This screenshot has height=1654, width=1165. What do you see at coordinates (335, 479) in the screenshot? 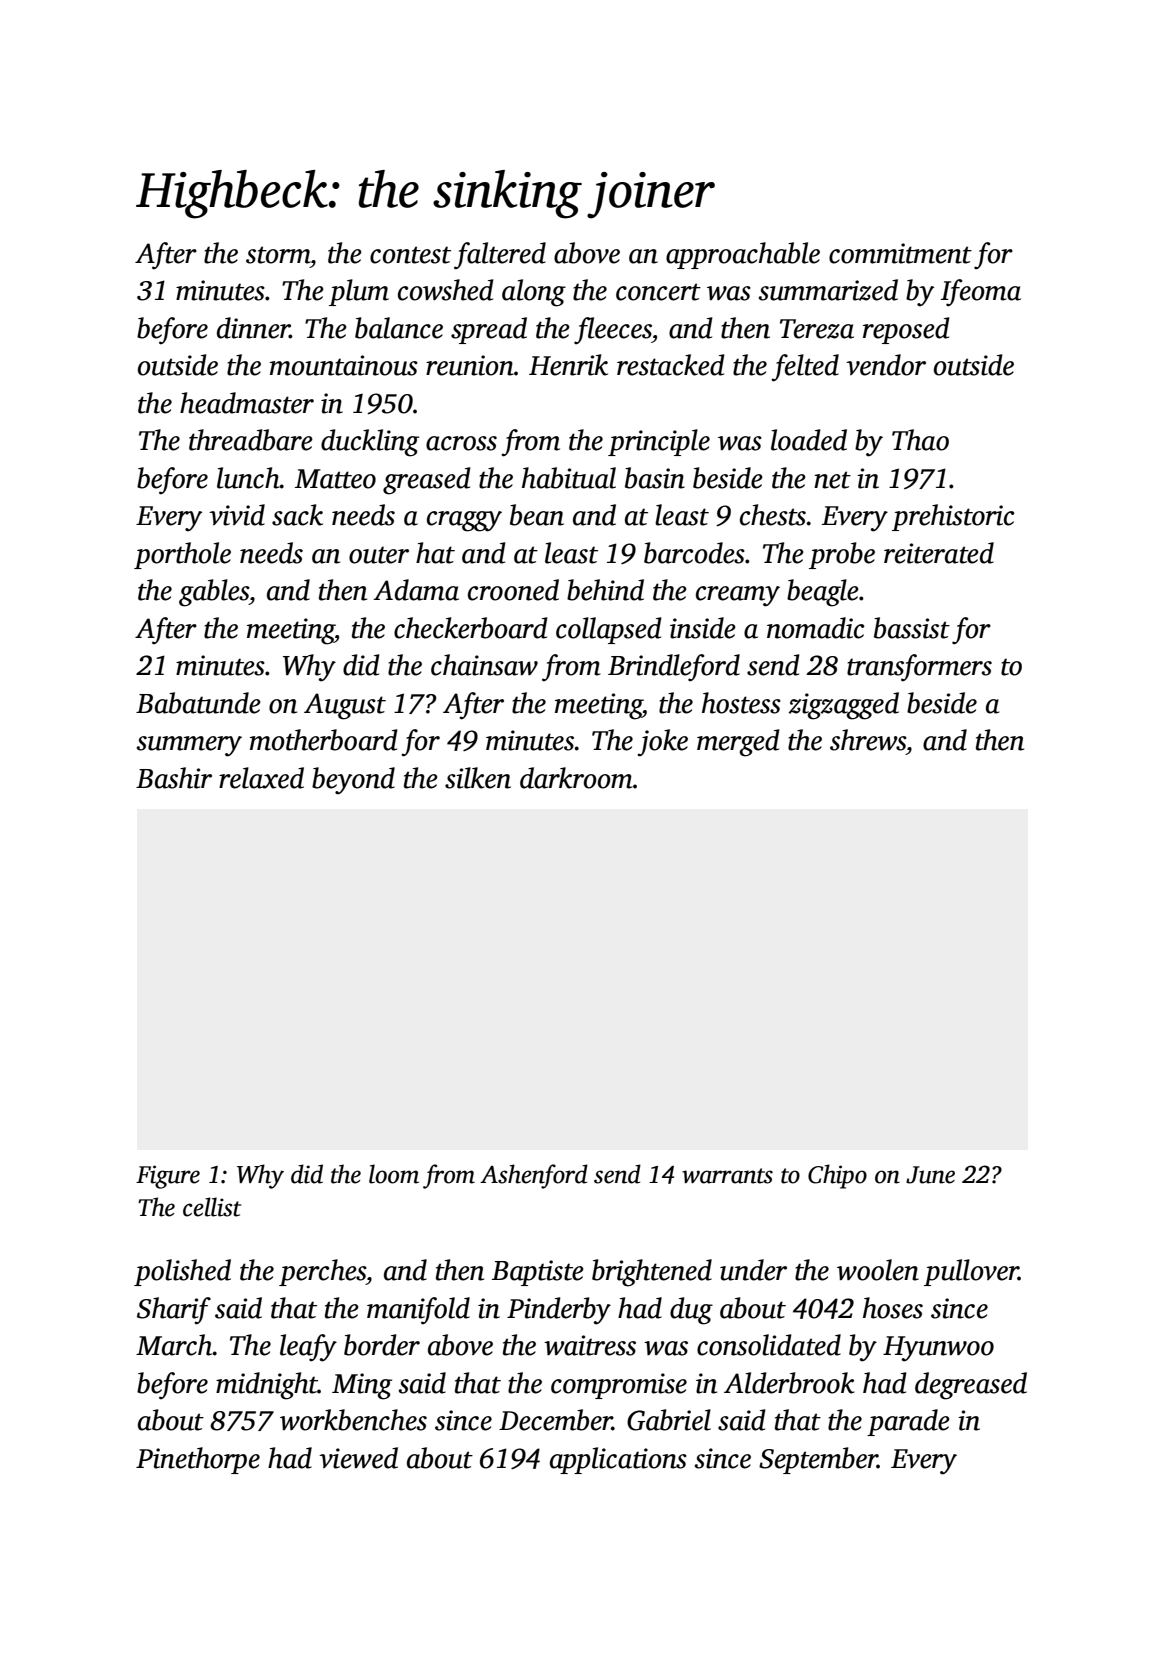
I see `Matteo` at bounding box center [335, 479].
